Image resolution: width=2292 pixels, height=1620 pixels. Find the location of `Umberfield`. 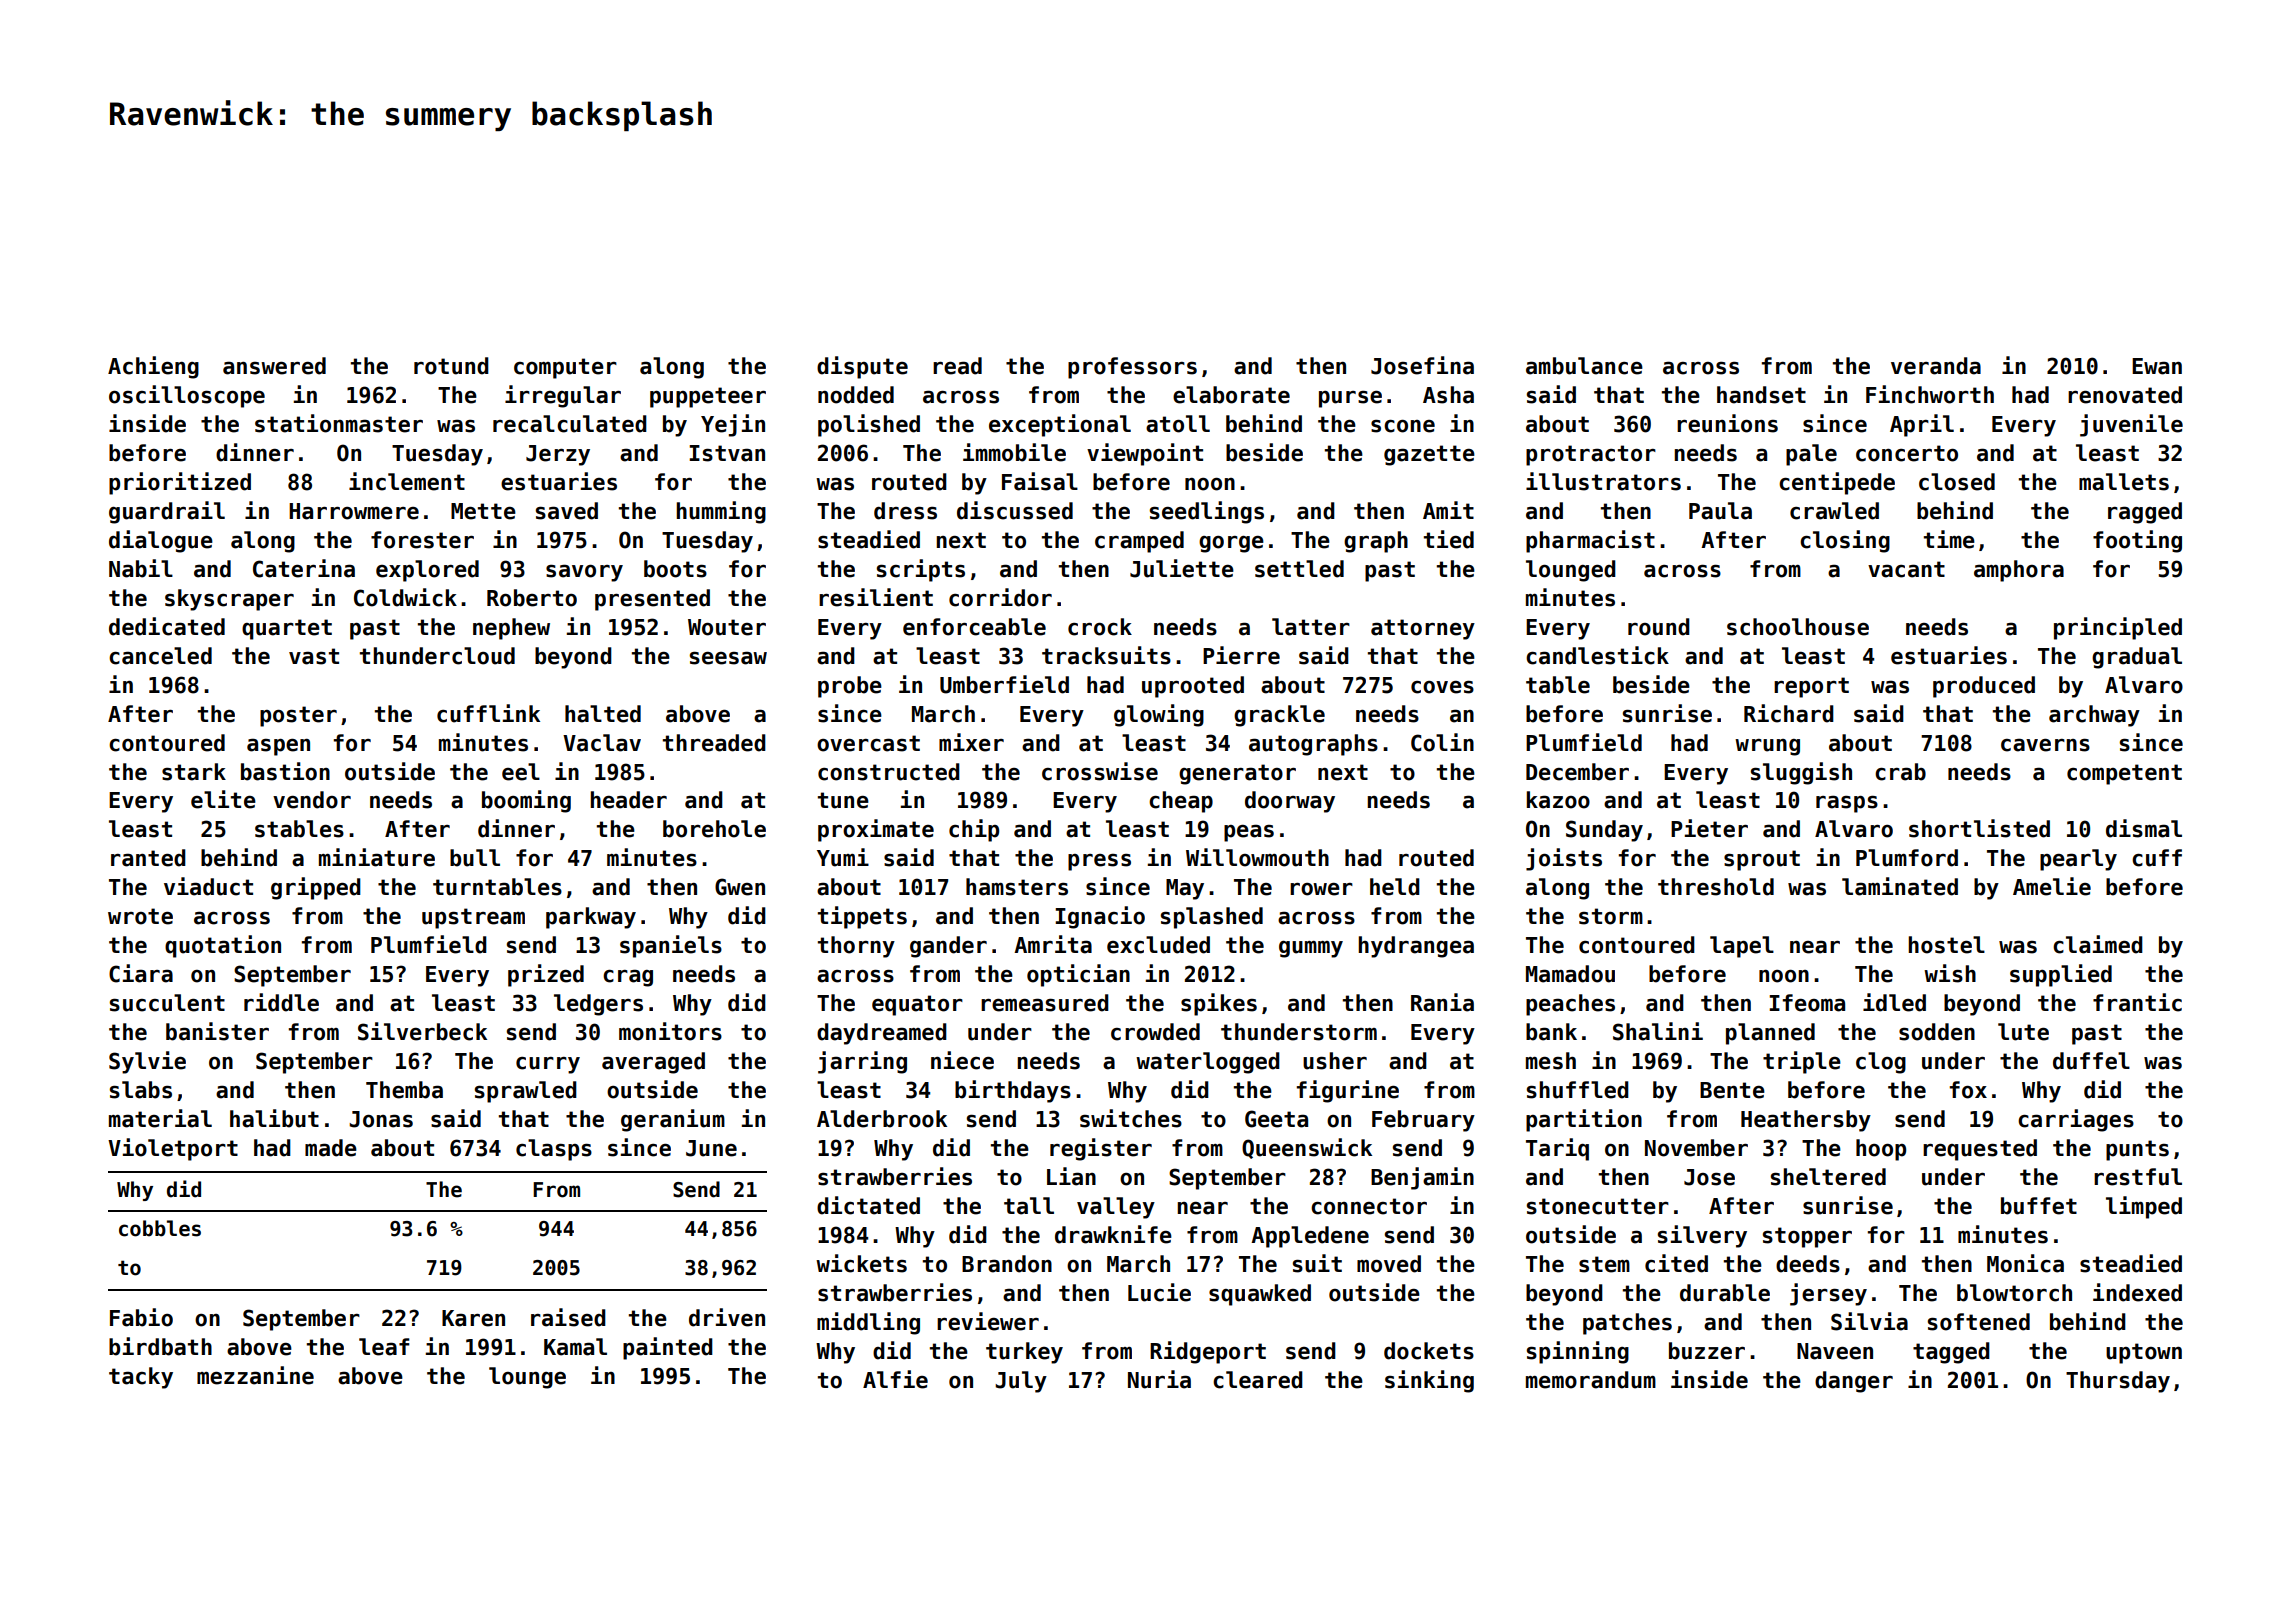

Umberfield is located at coordinates (1004, 684).
